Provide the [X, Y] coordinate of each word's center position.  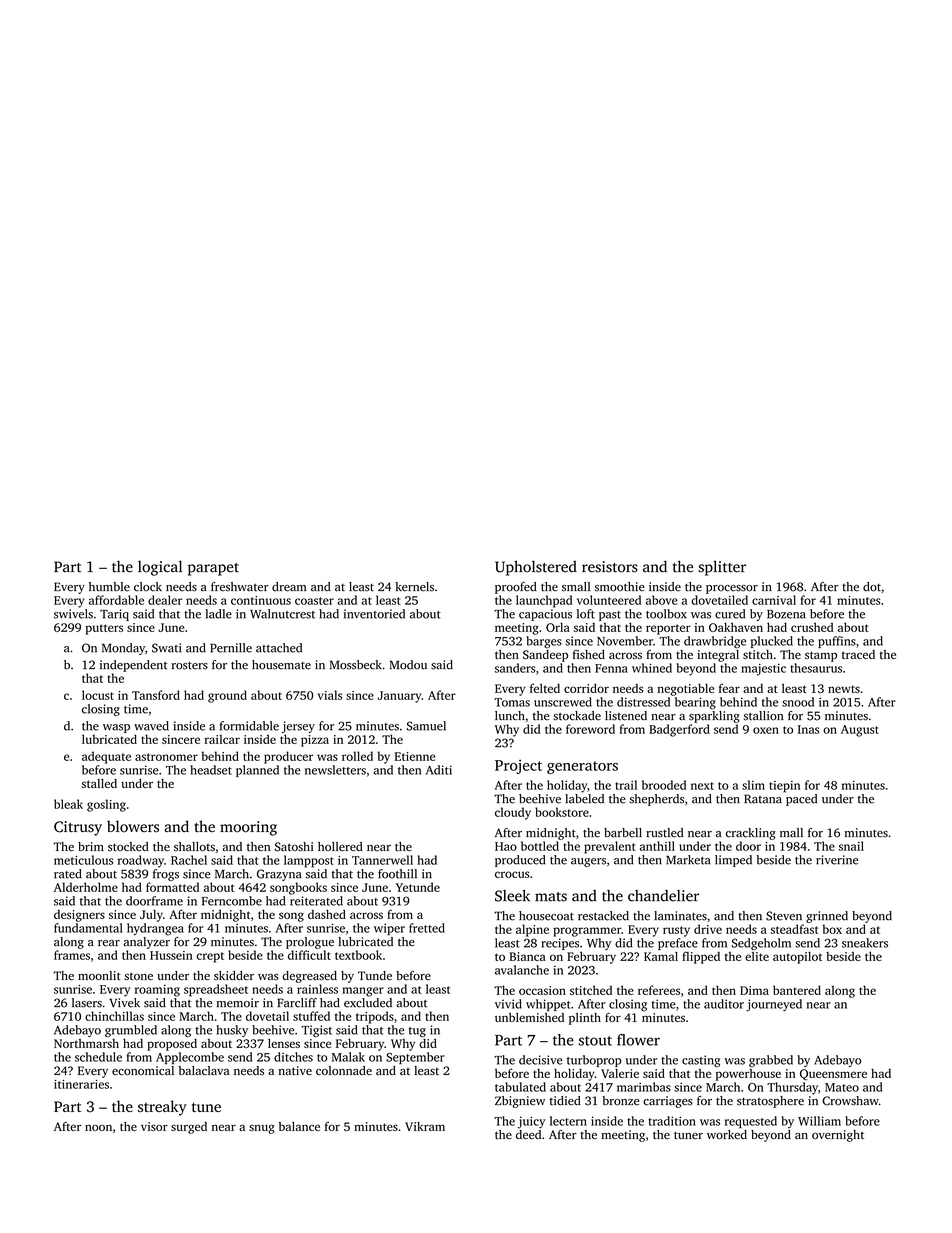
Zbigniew [520, 1102]
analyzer [146, 943]
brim [91, 846]
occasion [542, 990]
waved [151, 726]
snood [798, 702]
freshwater [240, 587]
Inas [808, 729]
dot [872, 587]
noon [98, 1127]
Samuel [426, 726]
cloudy [513, 813]
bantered [797, 990]
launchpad [544, 601]
